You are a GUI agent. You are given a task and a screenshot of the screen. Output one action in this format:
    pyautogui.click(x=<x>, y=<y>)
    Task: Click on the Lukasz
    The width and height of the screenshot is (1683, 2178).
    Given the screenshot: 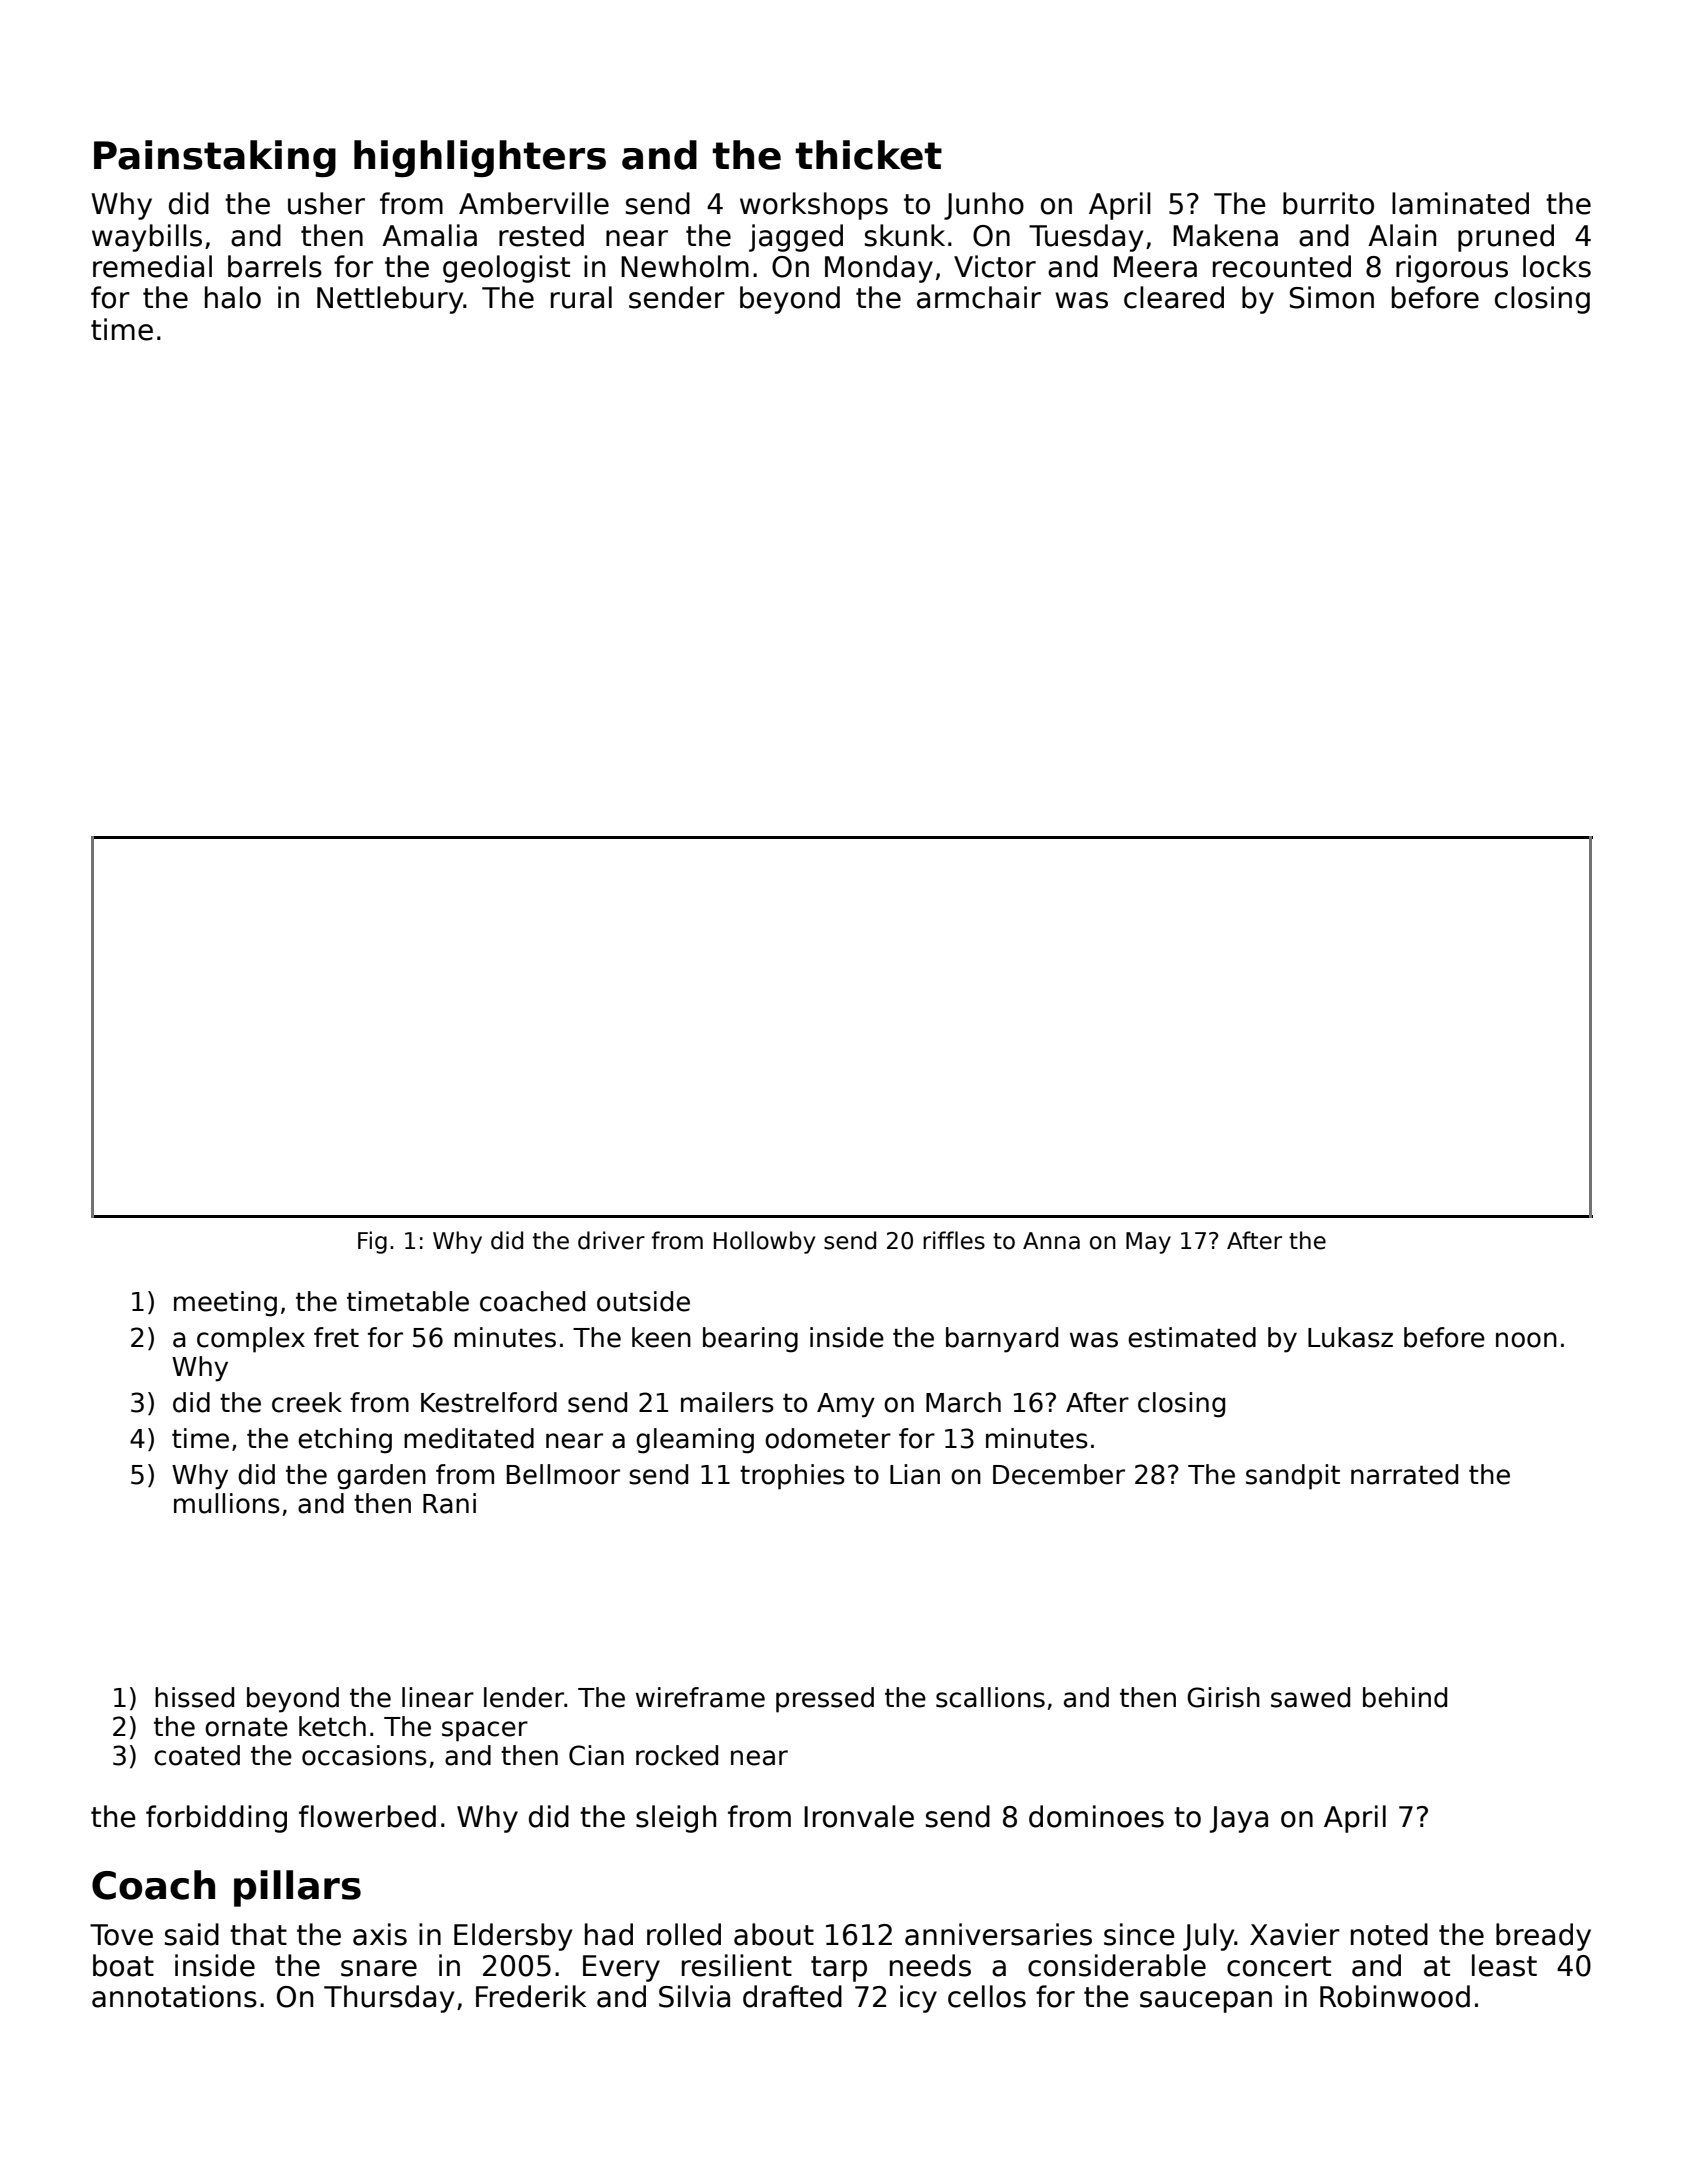 What is the action you would take?
    pyautogui.click(x=1350, y=1337)
